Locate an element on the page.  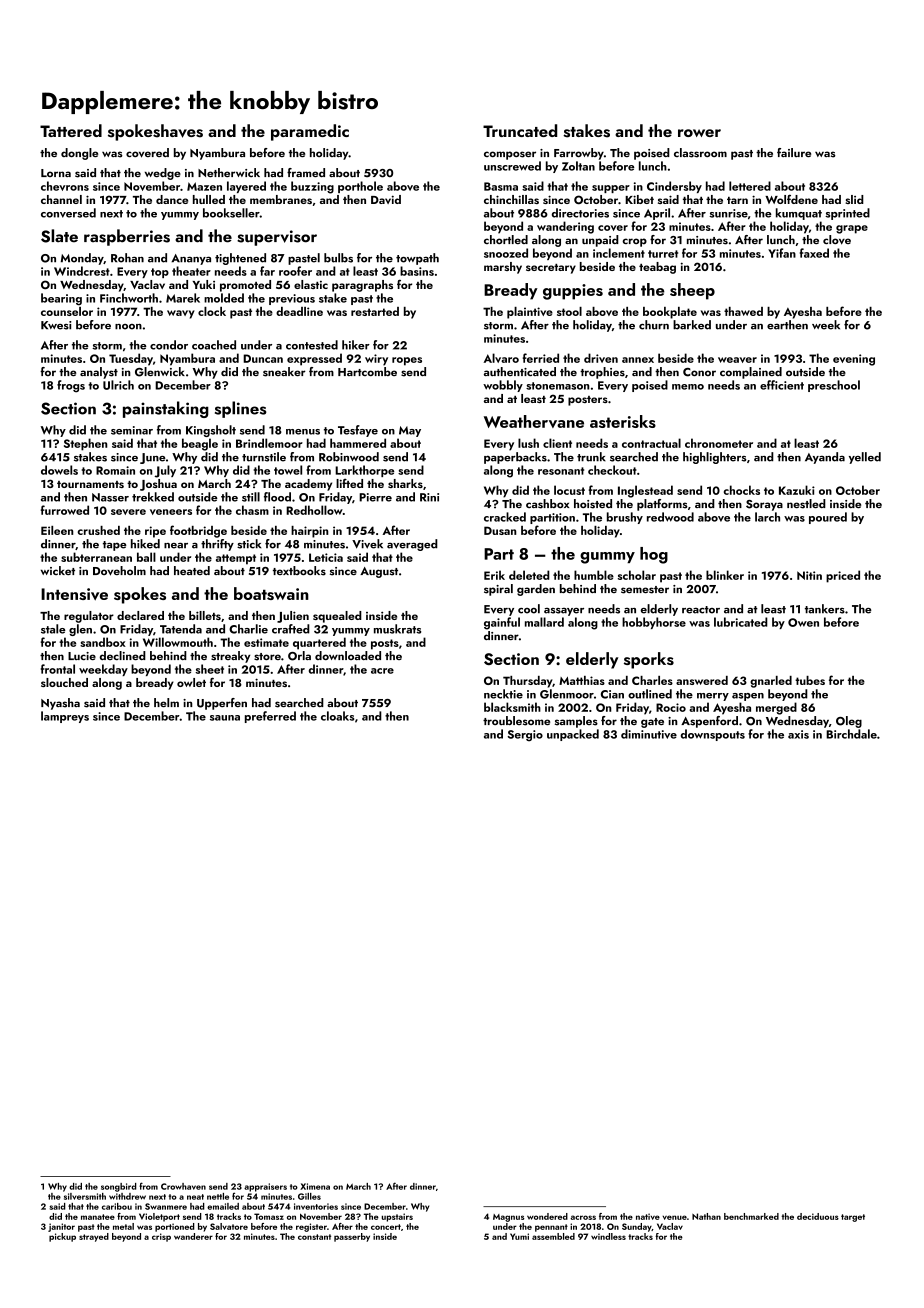
Crowhaven is located at coordinates (183, 1186).
